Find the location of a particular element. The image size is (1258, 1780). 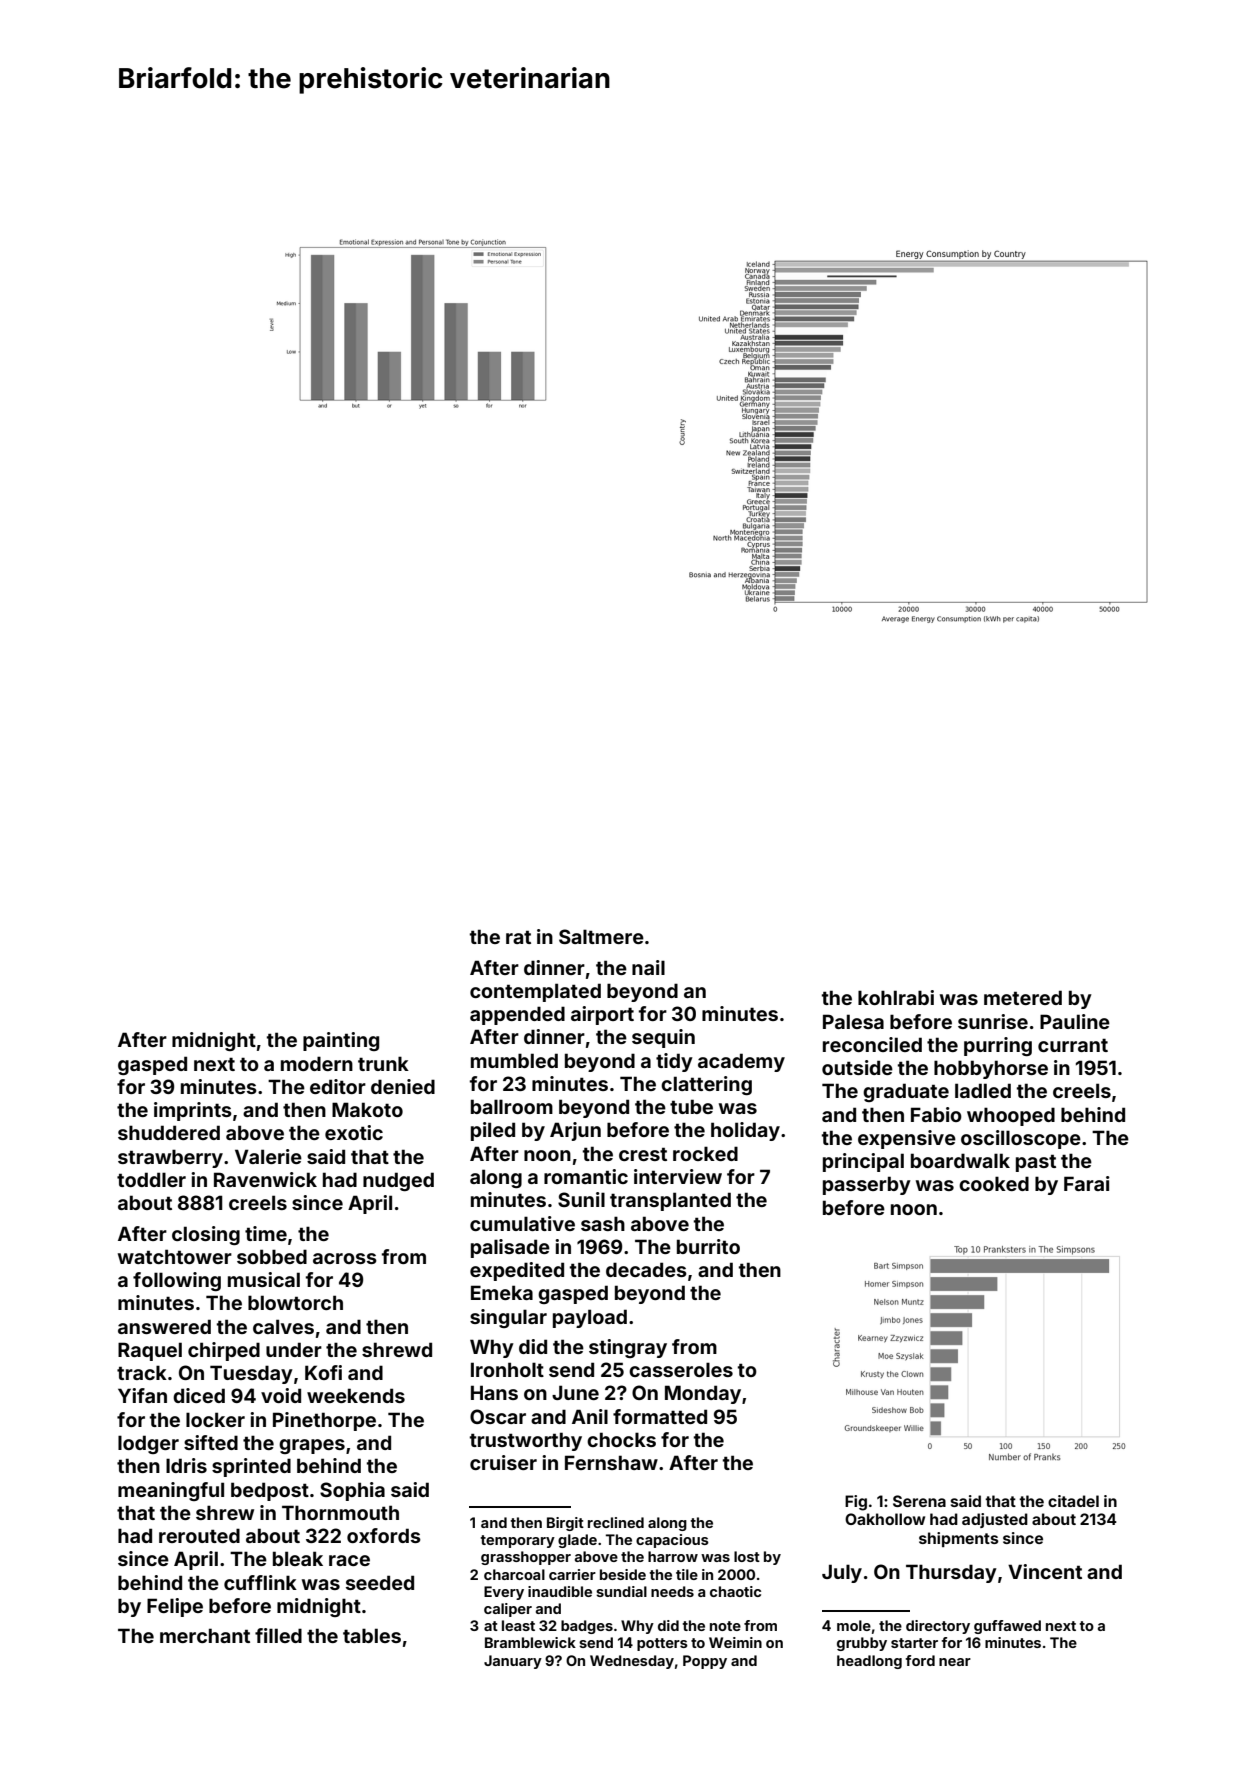

shipments is located at coordinates (959, 1539).
